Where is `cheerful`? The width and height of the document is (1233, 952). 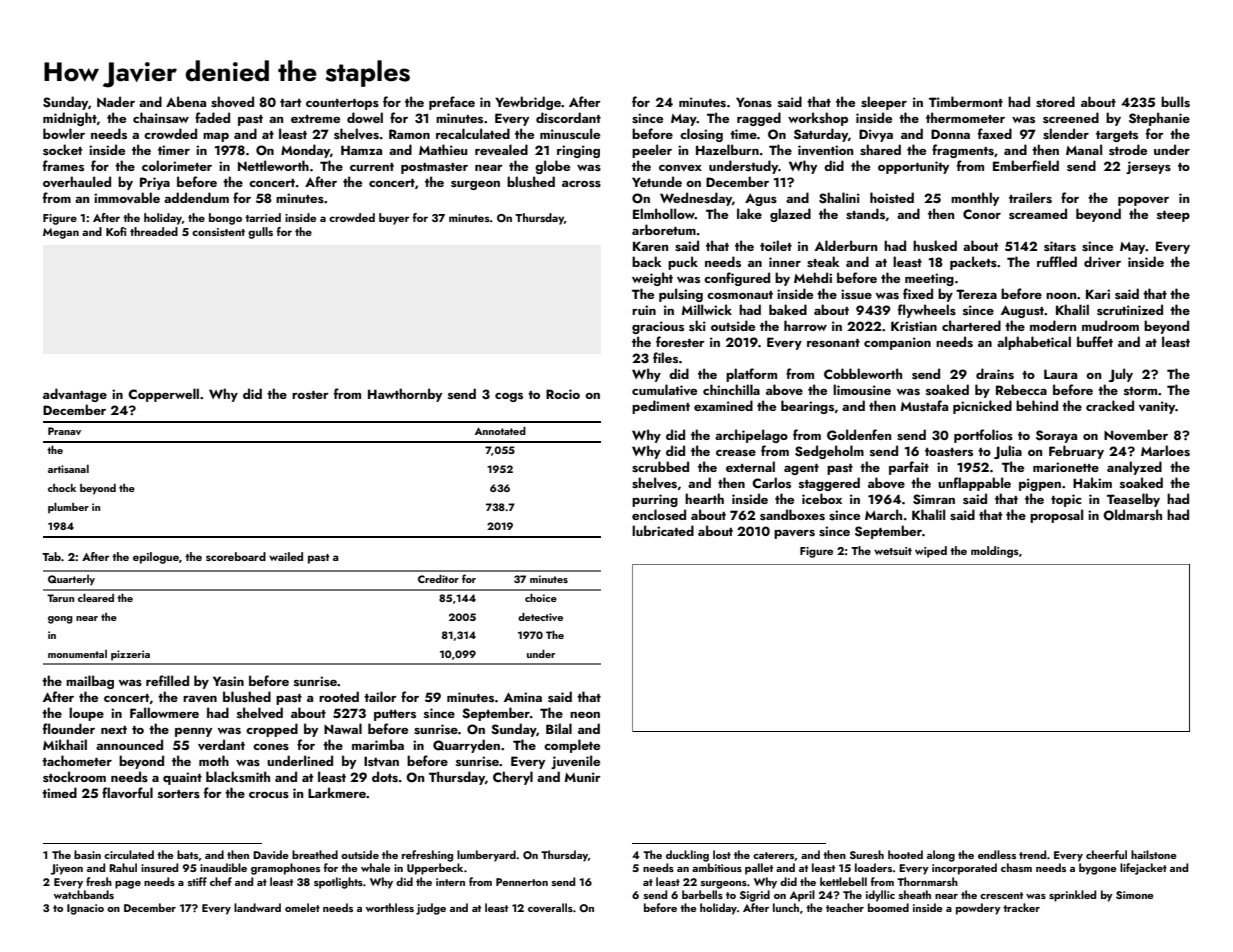
cheerful is located at coordinates (1106, 854).
